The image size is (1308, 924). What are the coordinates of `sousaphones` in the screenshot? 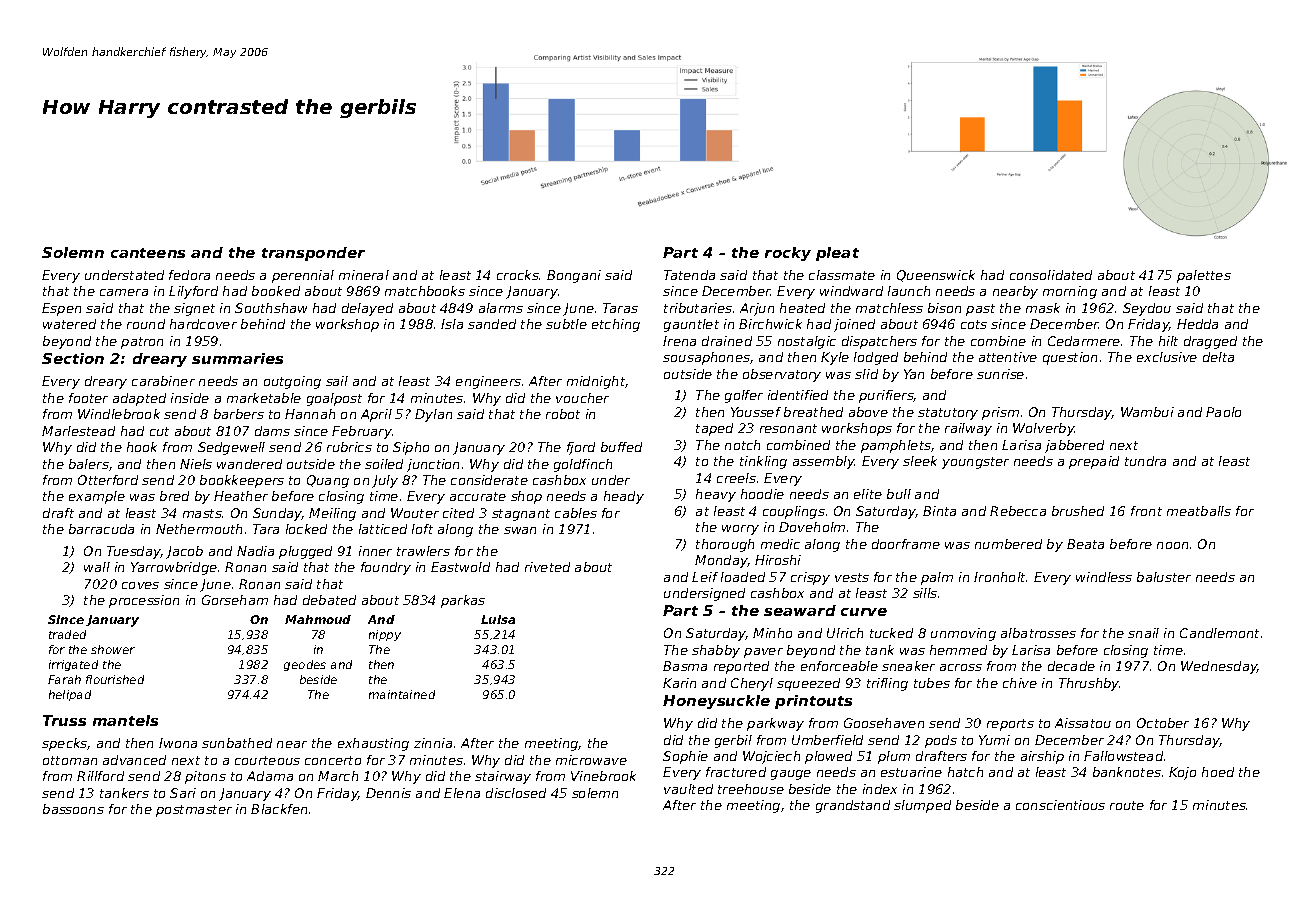 It's located at (706, 358).
